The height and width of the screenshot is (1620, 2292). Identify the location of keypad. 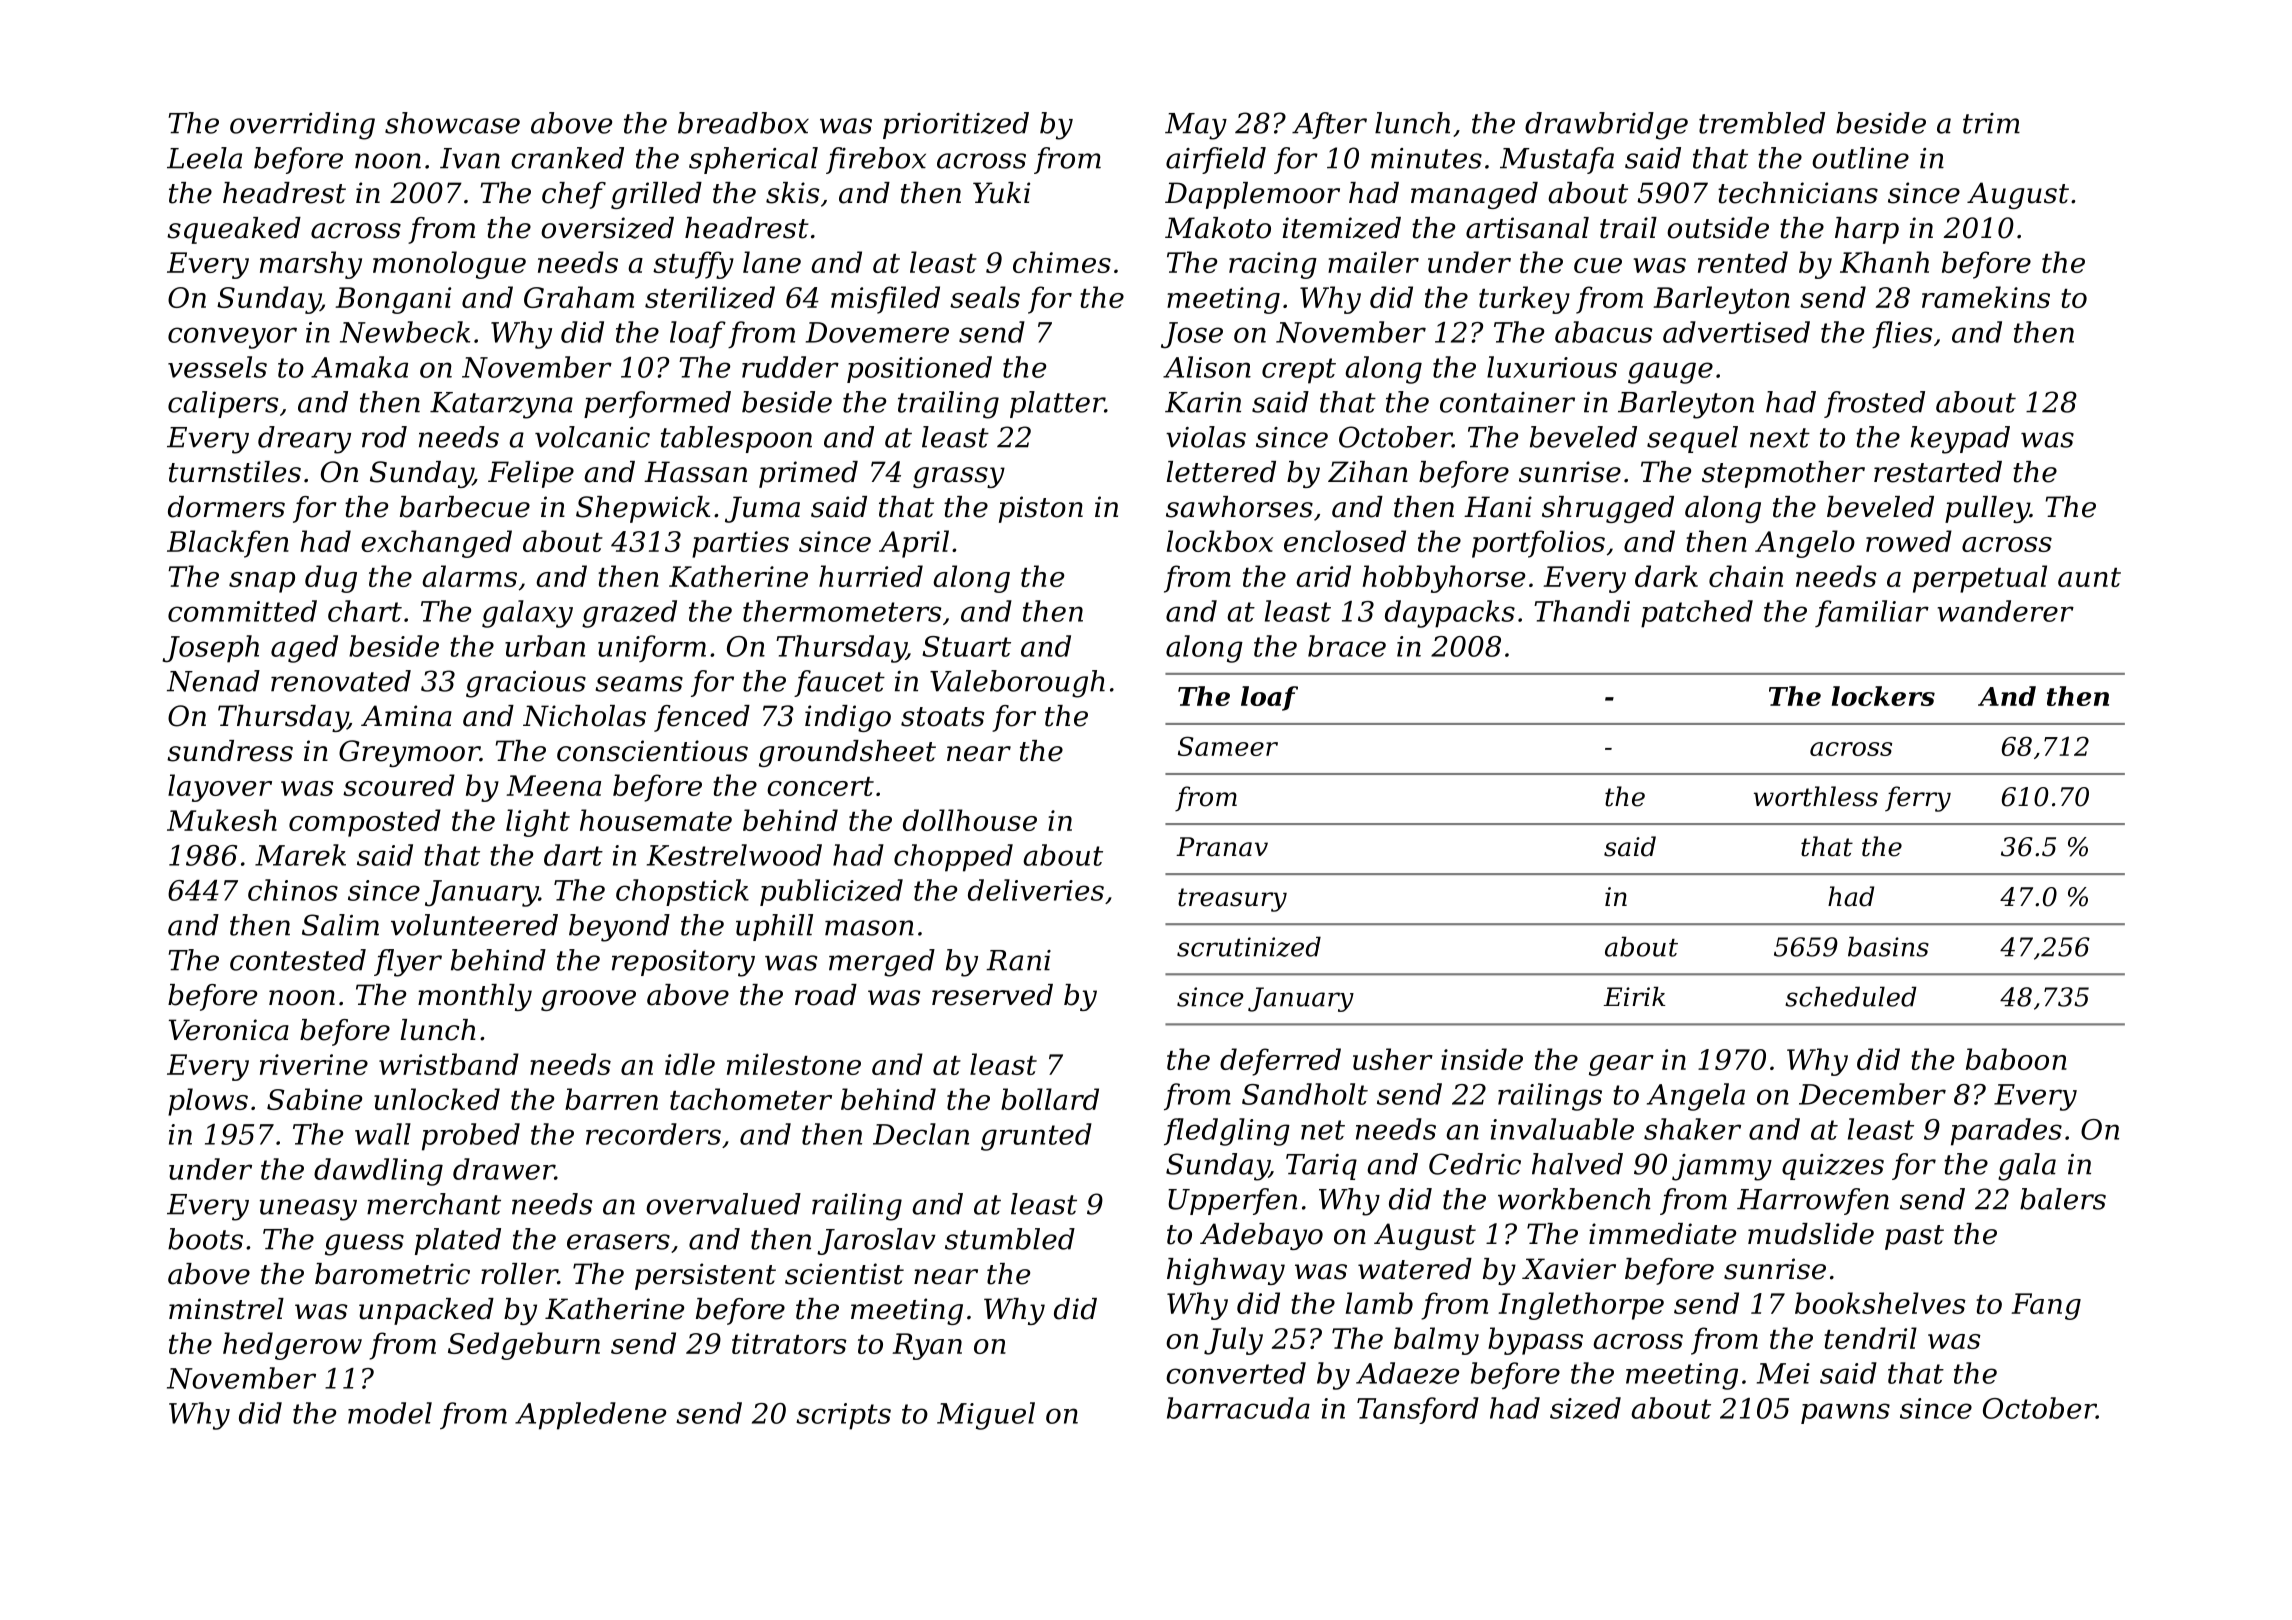
(1960, 440).
